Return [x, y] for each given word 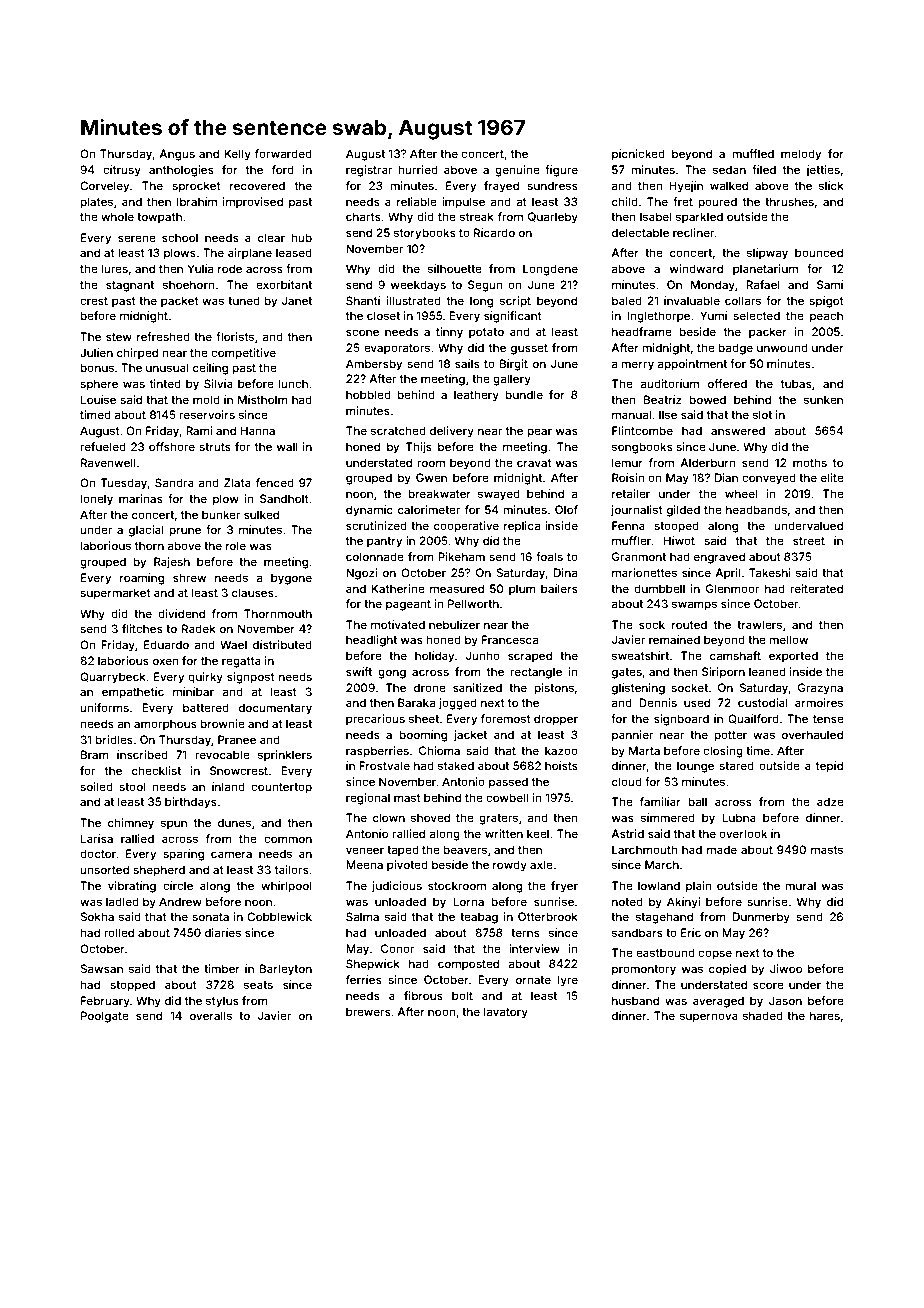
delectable [640, 232]
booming [423, 736]
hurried [418, 169]
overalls [211, 1015]
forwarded [283, 153]
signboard [681, 720]
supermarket [115, 594]
